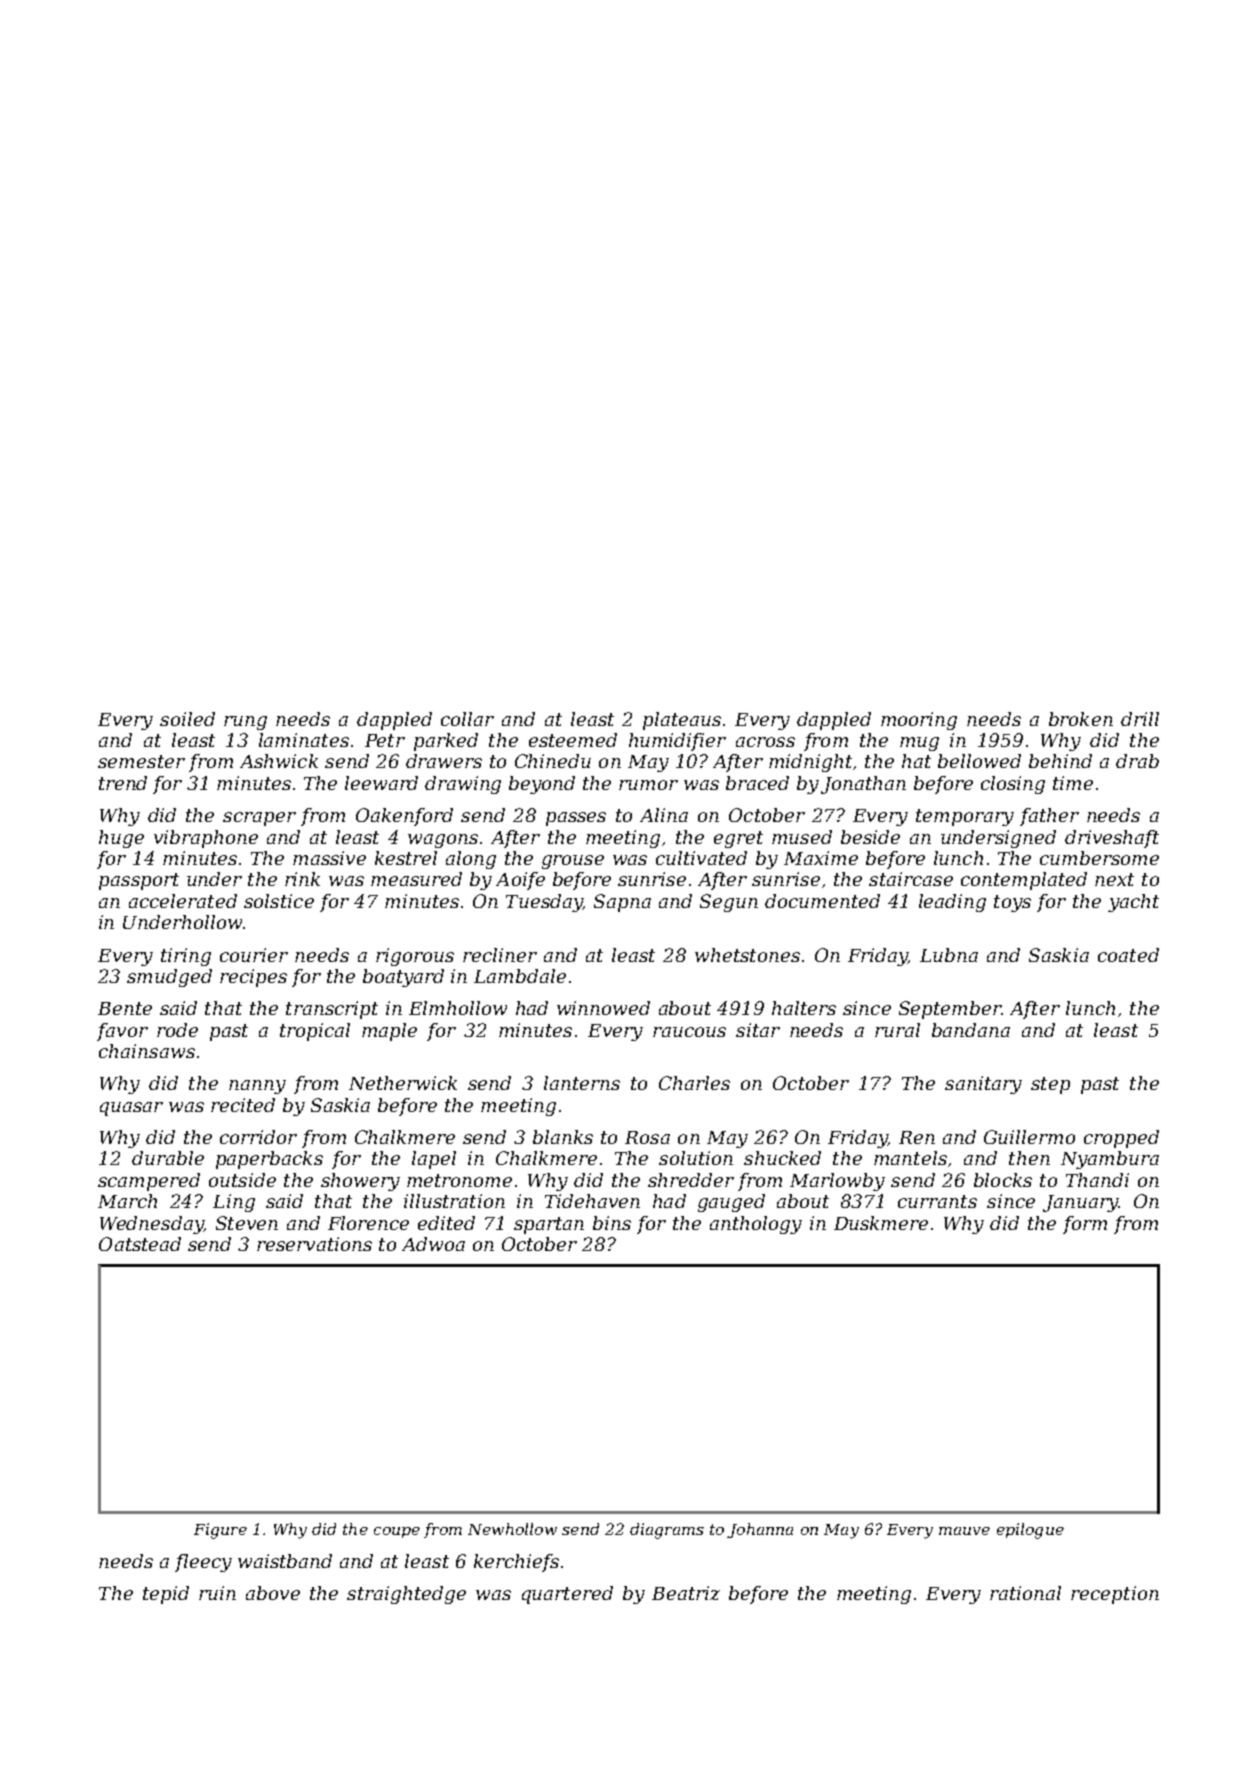 The image size is (1258, 1779). I want to click on cropped, so click(1121, 1139).
